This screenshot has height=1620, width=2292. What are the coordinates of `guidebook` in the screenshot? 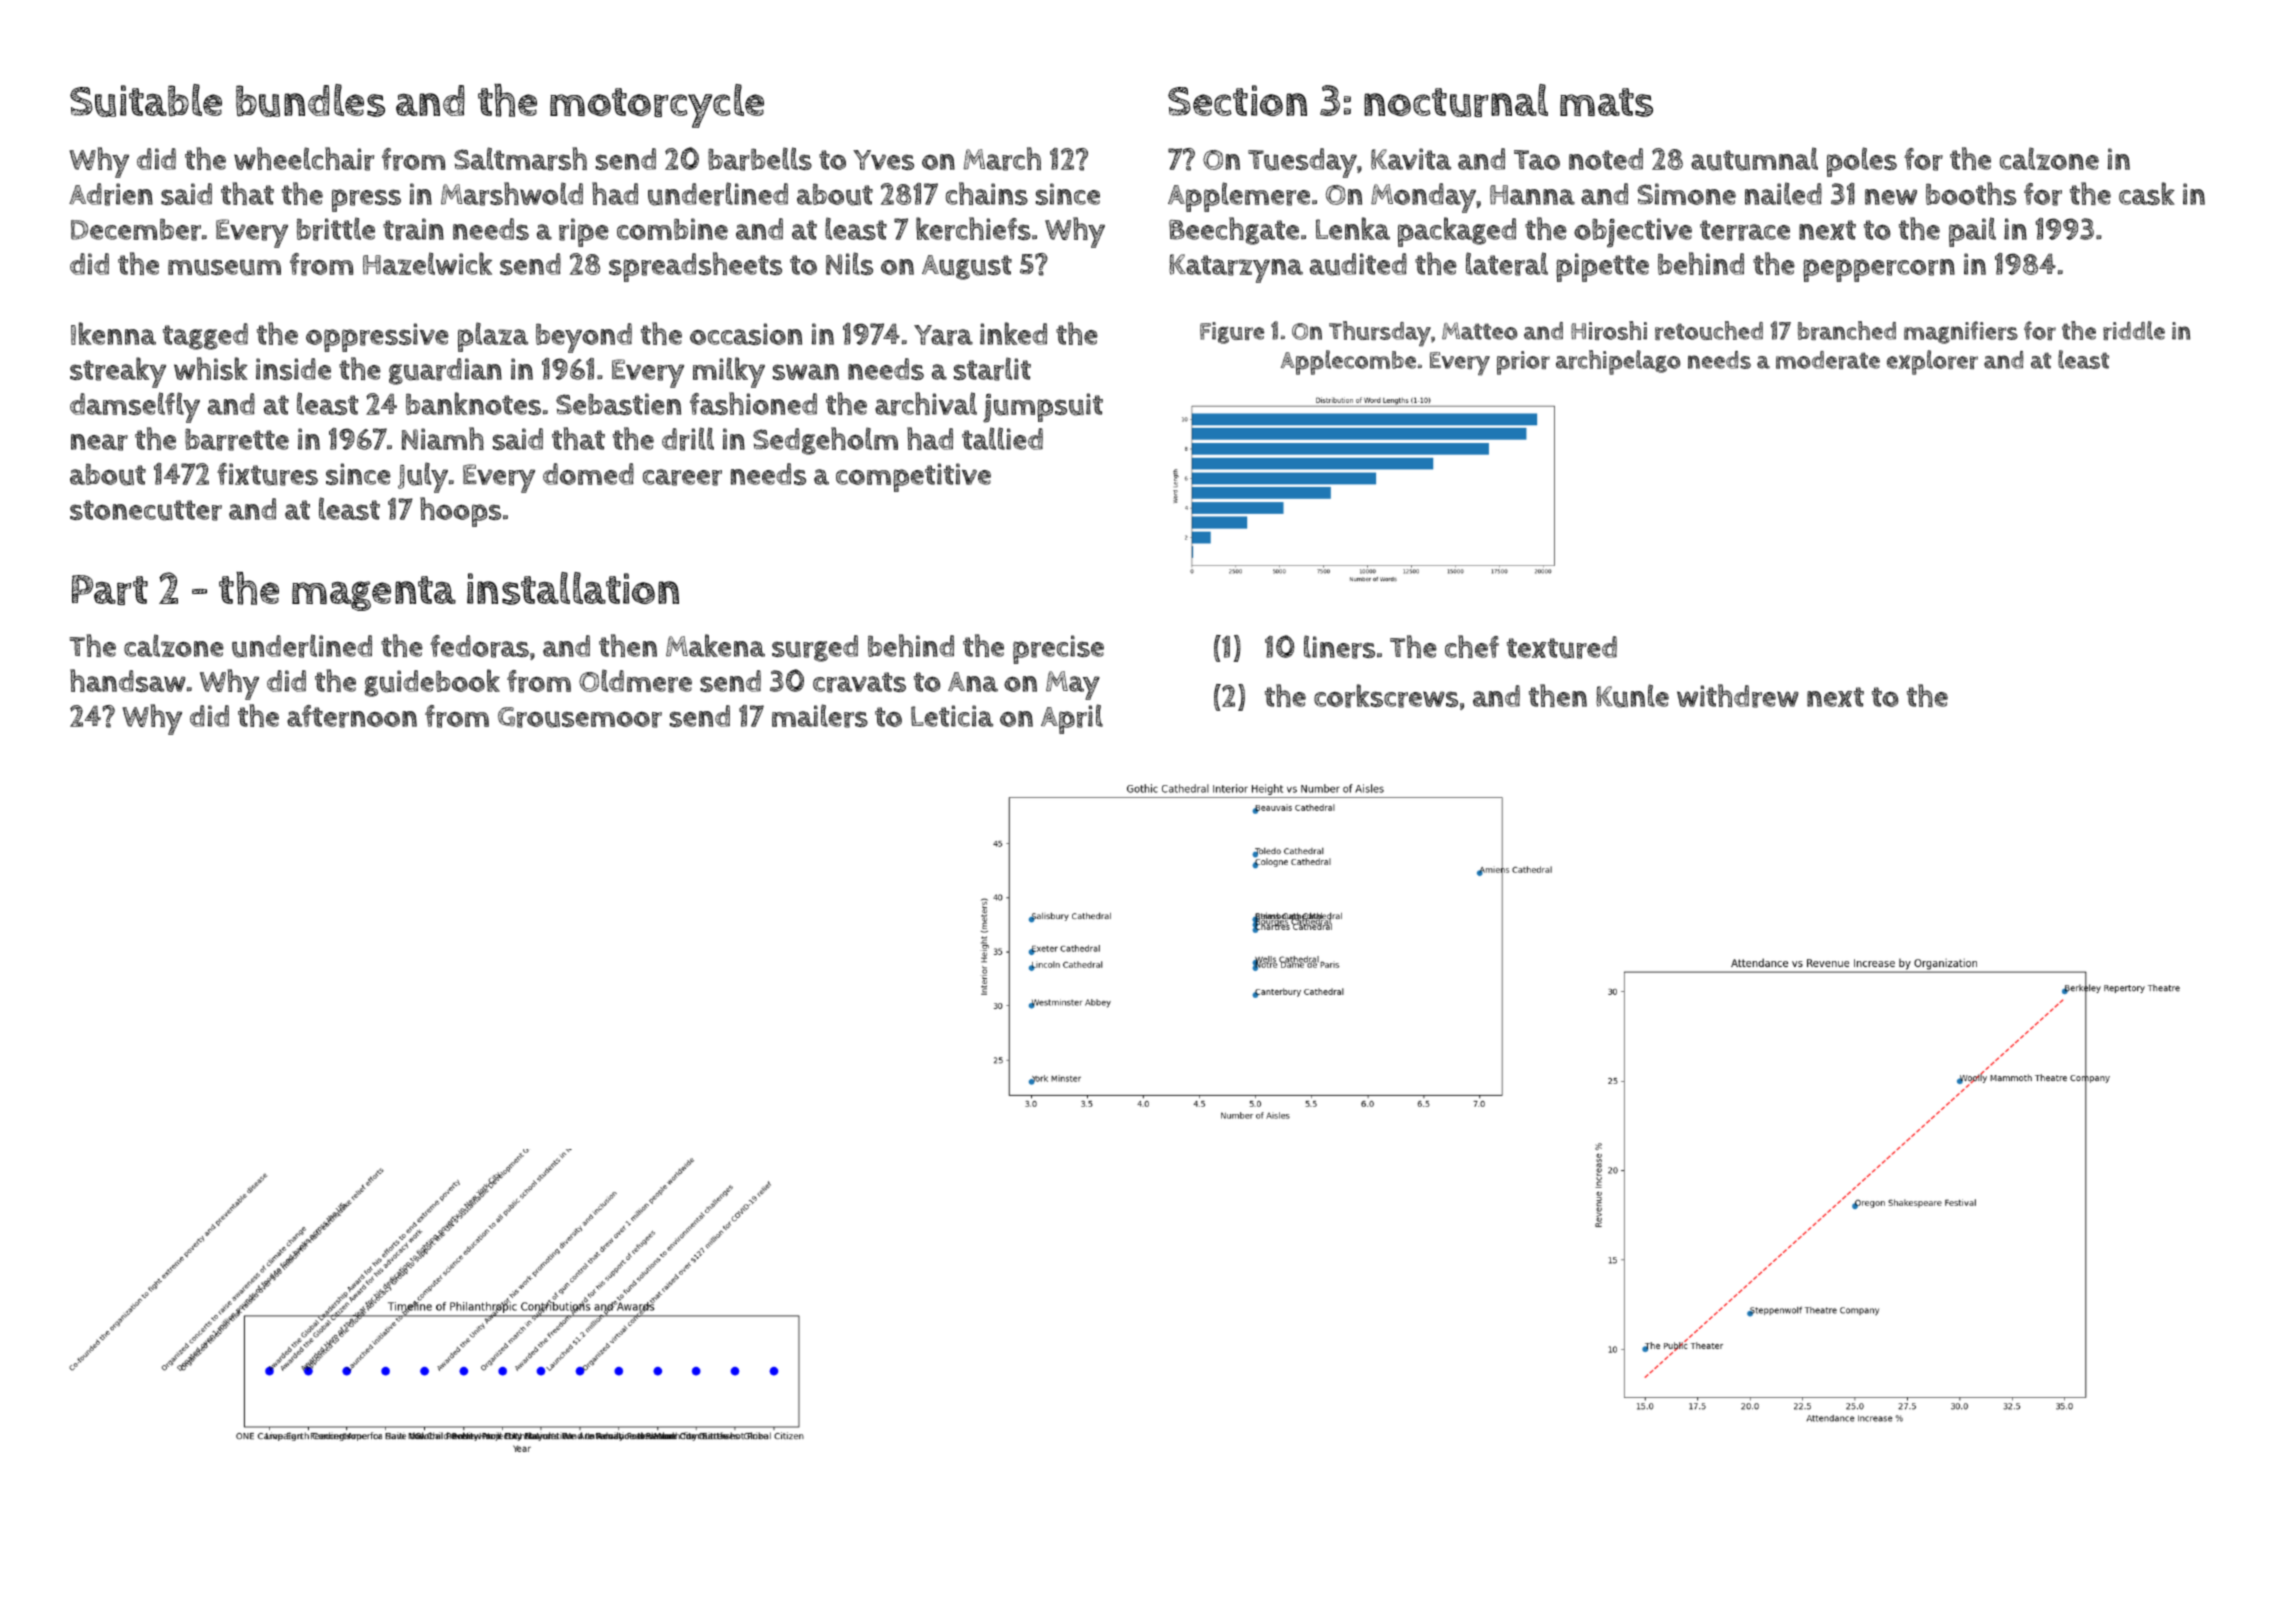 It's located at (432, 683).
